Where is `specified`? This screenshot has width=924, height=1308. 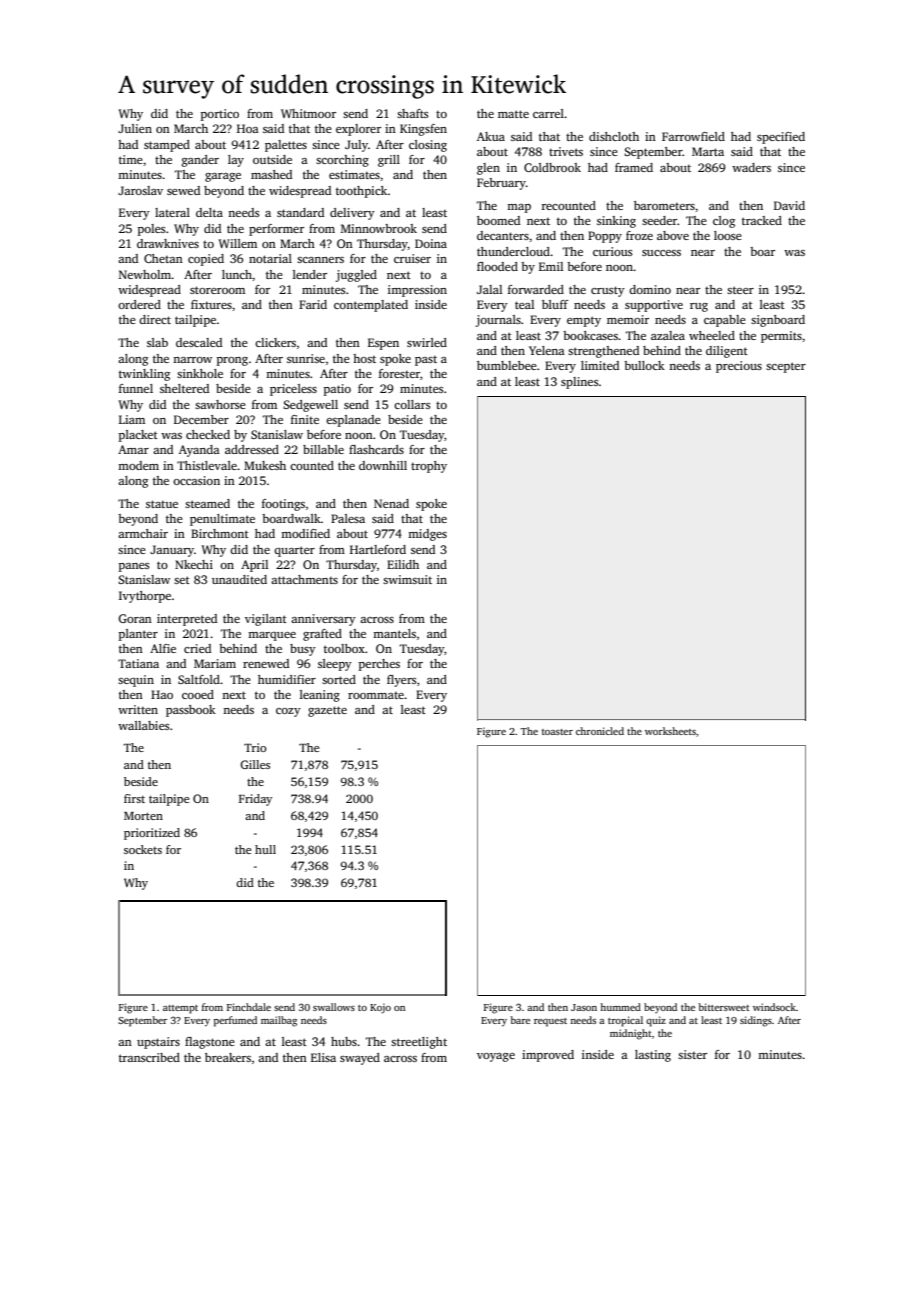
specified is located at coordinates (781, 138).
